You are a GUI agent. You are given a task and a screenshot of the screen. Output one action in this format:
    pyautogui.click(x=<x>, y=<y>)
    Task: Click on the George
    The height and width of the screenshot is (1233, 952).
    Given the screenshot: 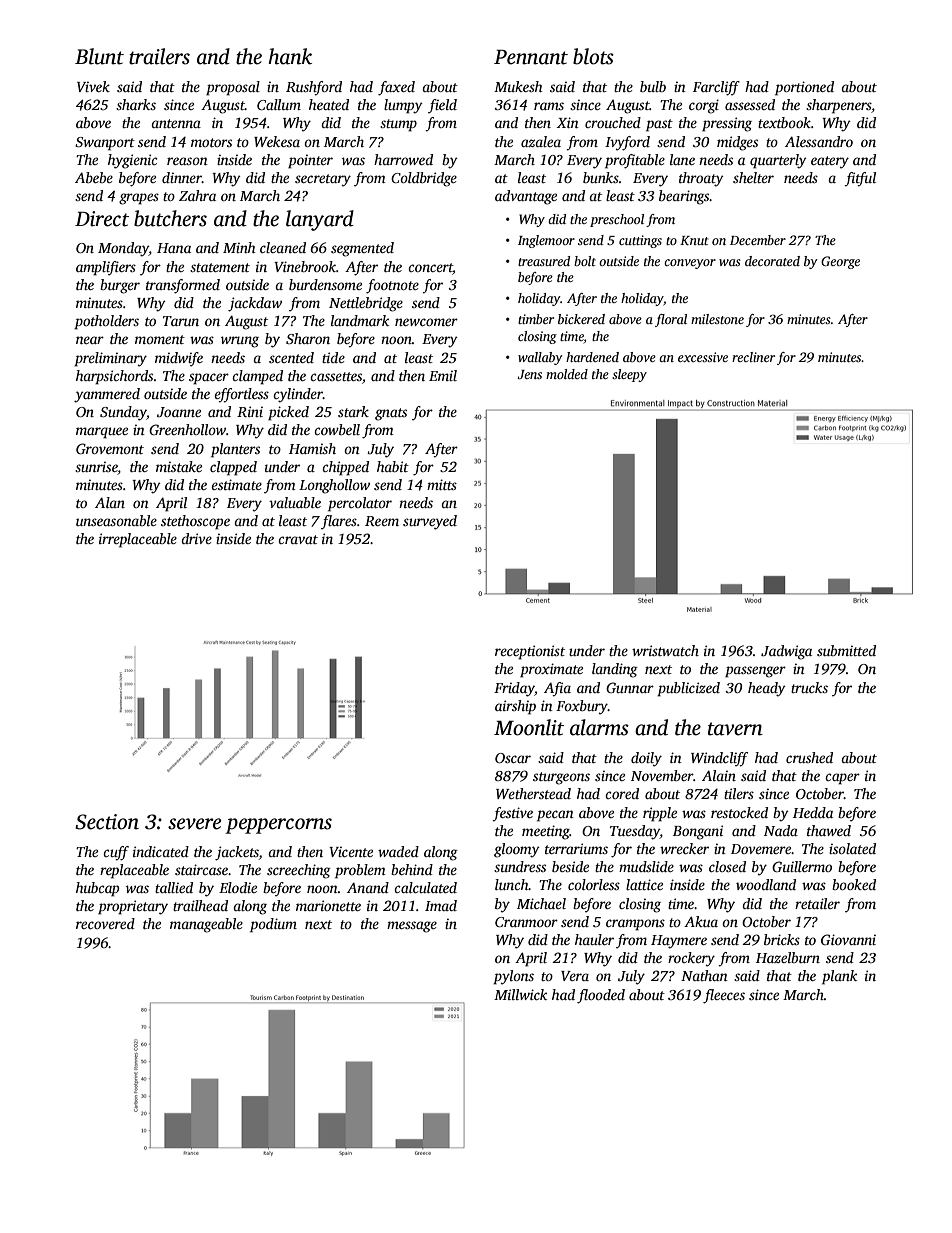 What is the action you would take?
    pyautogui.click(x=840, y=262)
